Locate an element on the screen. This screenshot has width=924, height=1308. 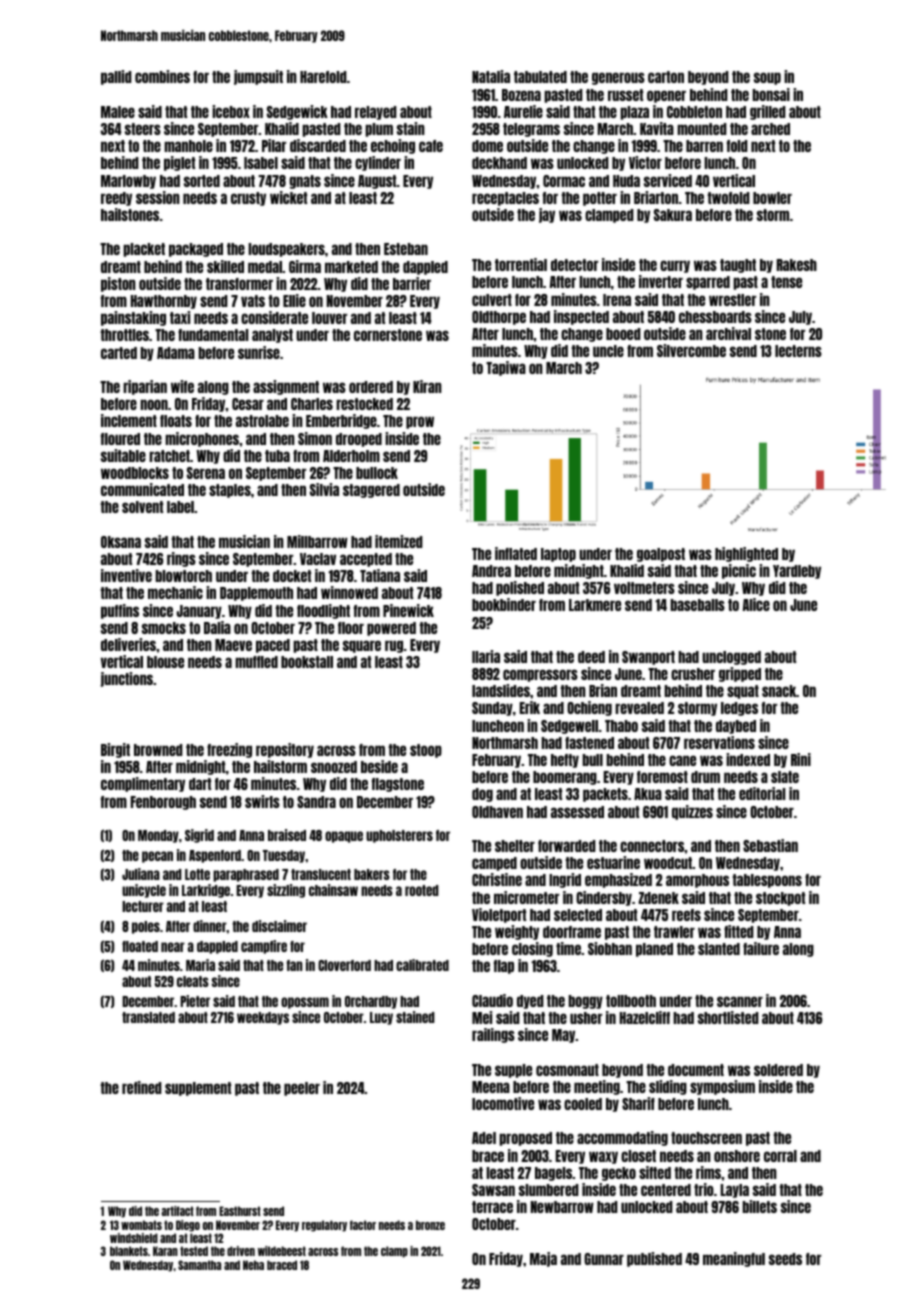
icebox is located at coordinates (231, 111).
